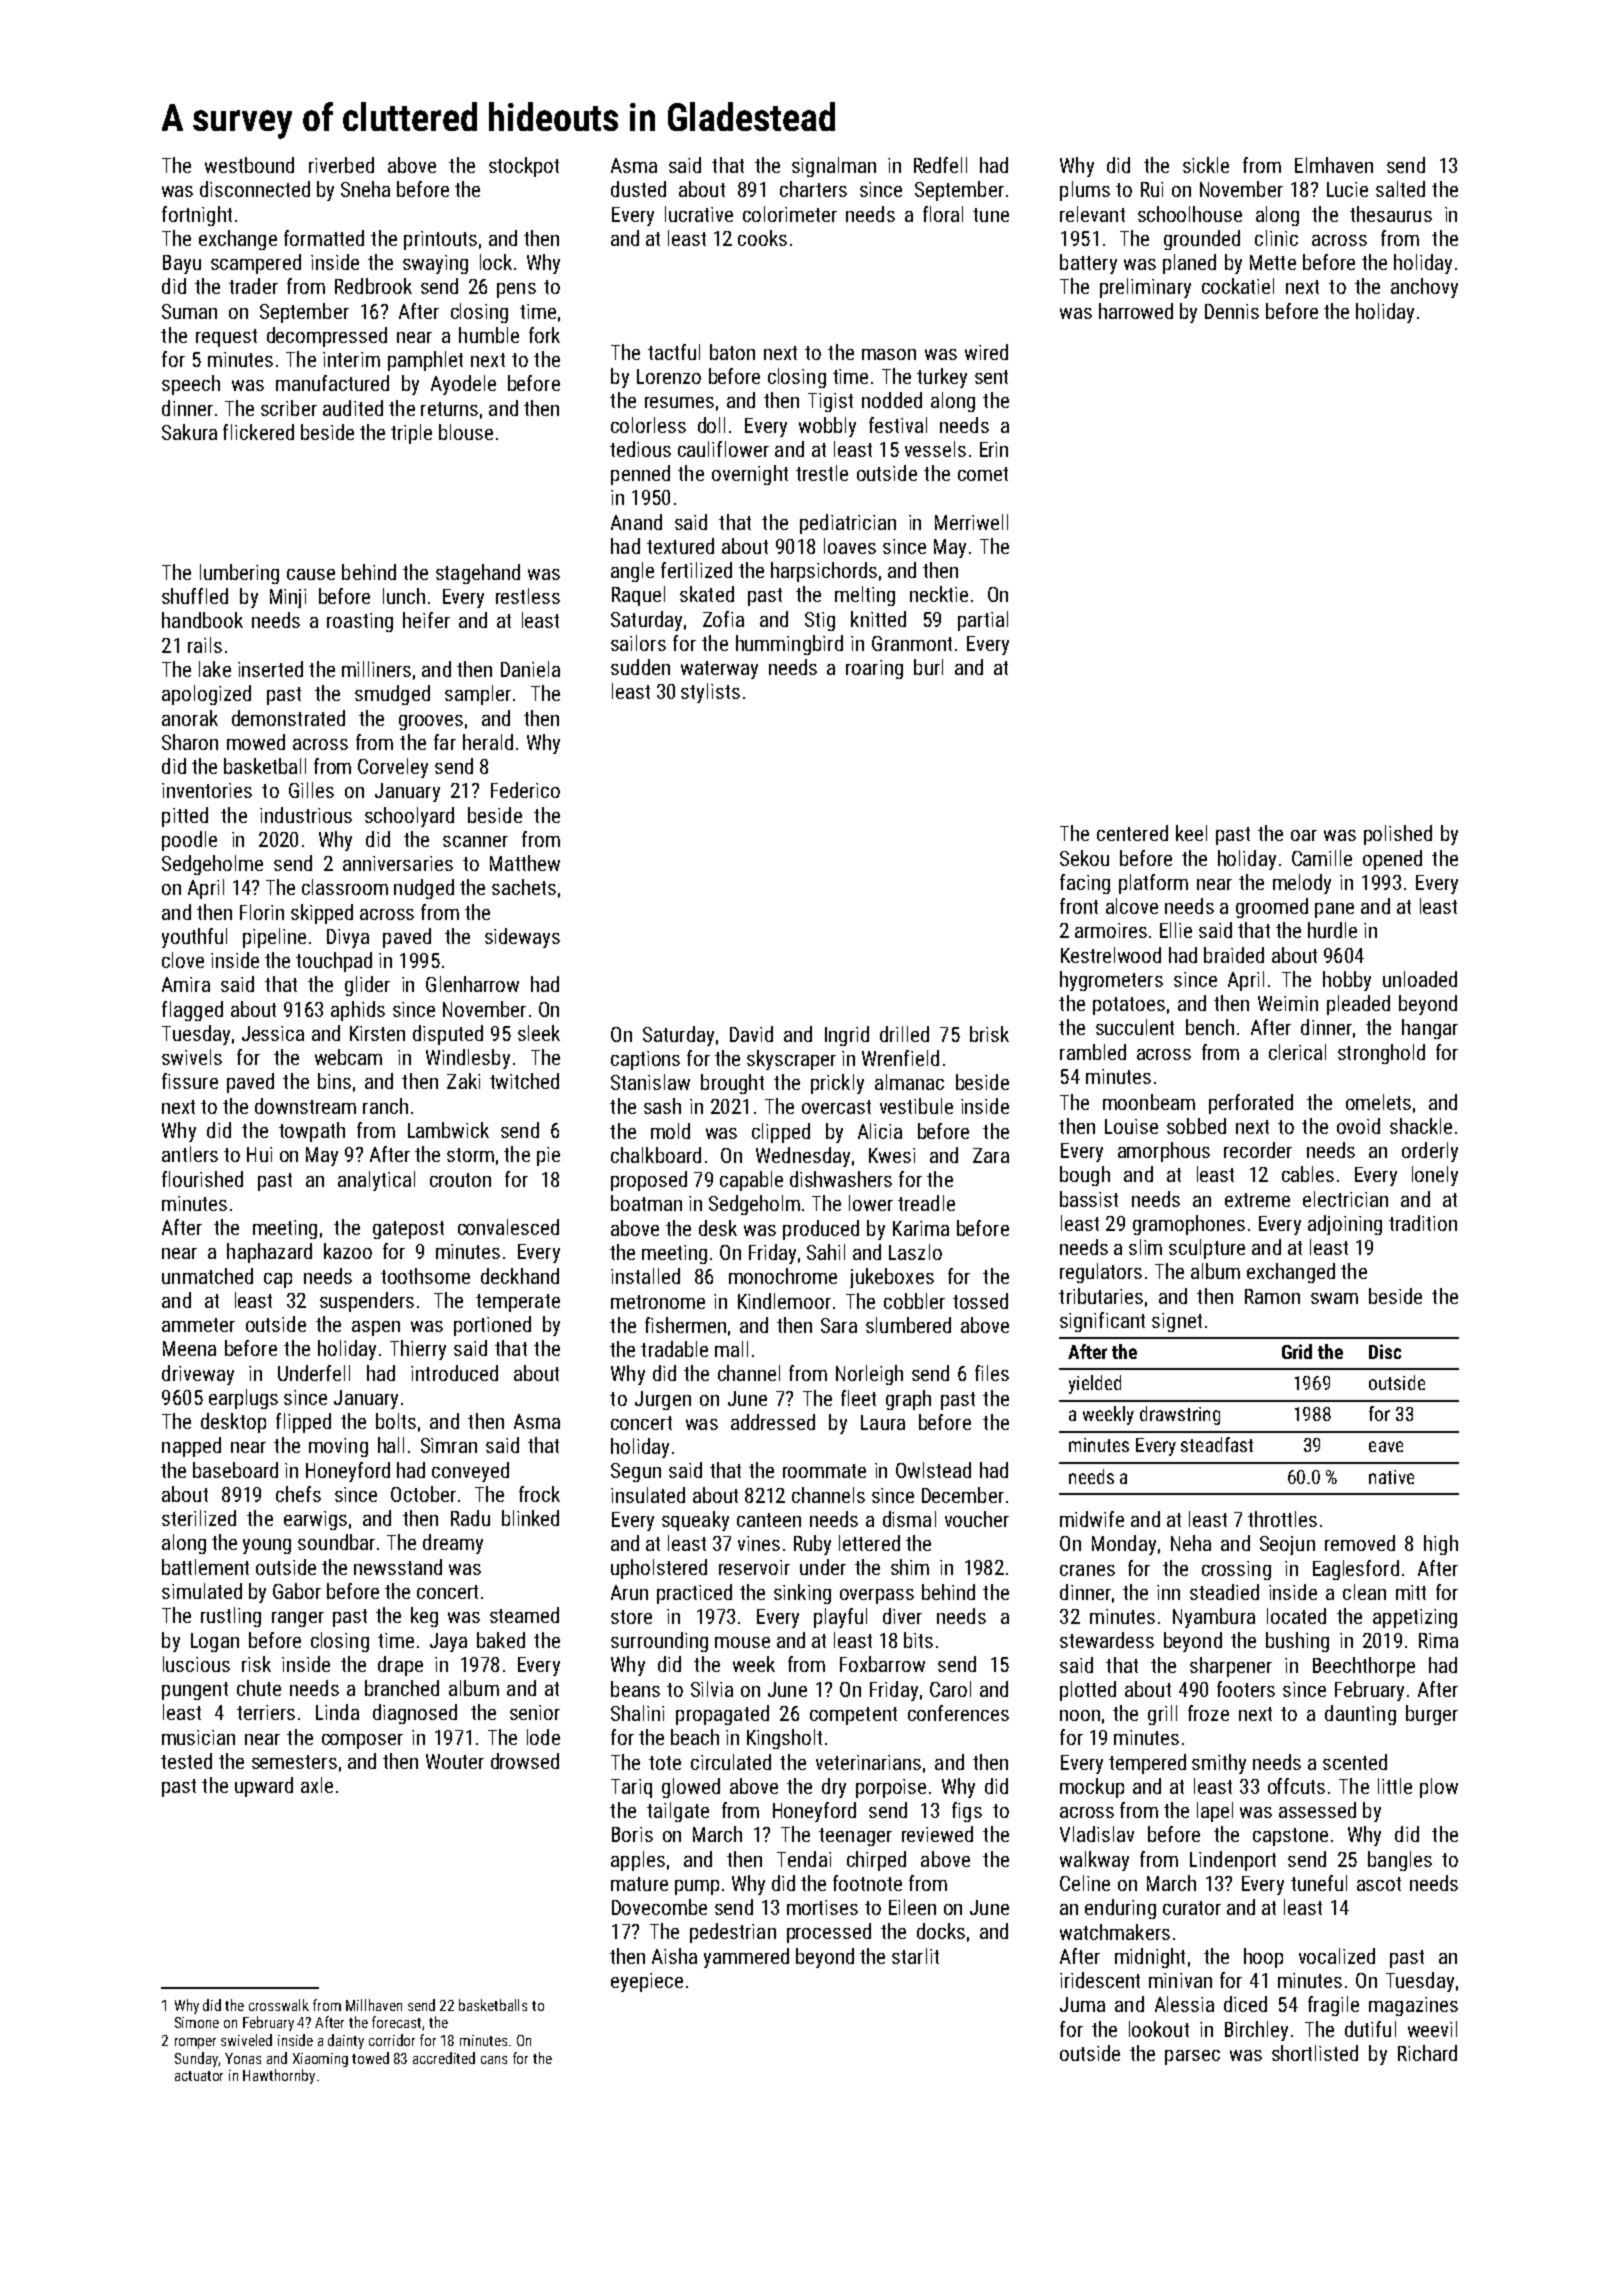  I want to click on mason, so click(889, 354).
